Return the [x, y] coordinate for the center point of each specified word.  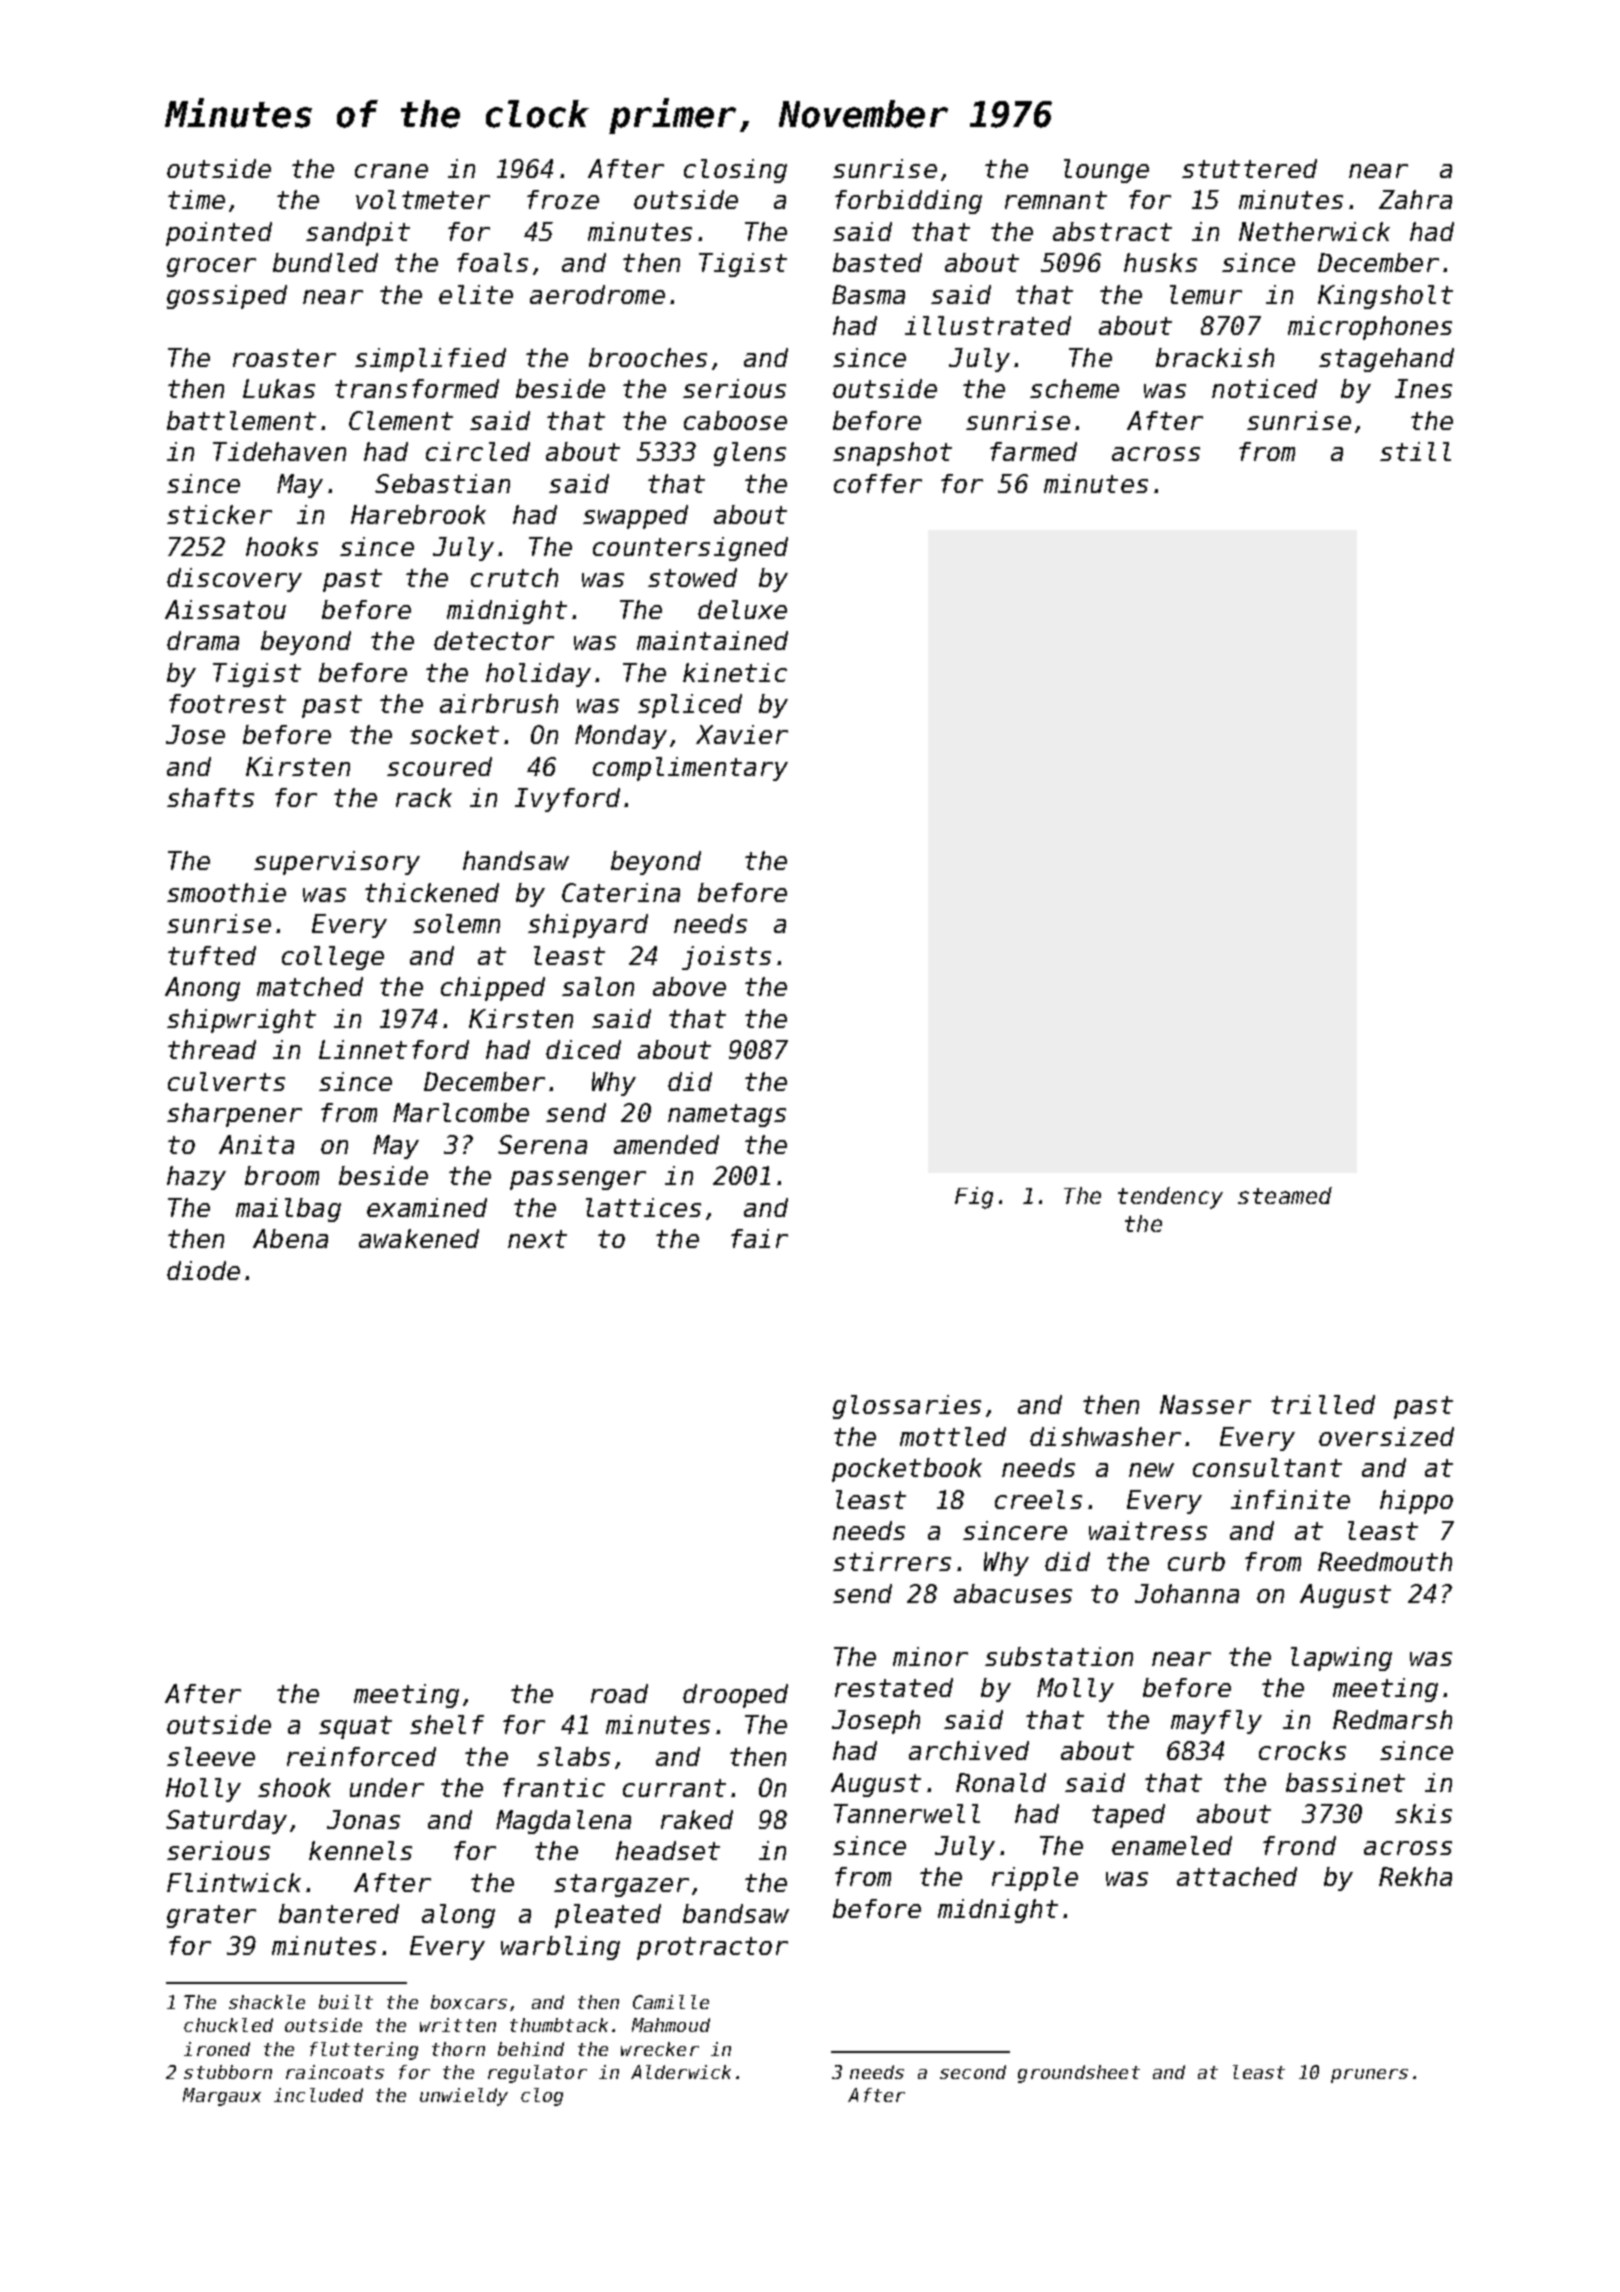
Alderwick [681, 2072]
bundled [325, 262]
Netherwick [1314, 231]
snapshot [892, 454]
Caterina [621, 892]
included [318, 2095]
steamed [1285, 1195]
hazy [196, 1178]
